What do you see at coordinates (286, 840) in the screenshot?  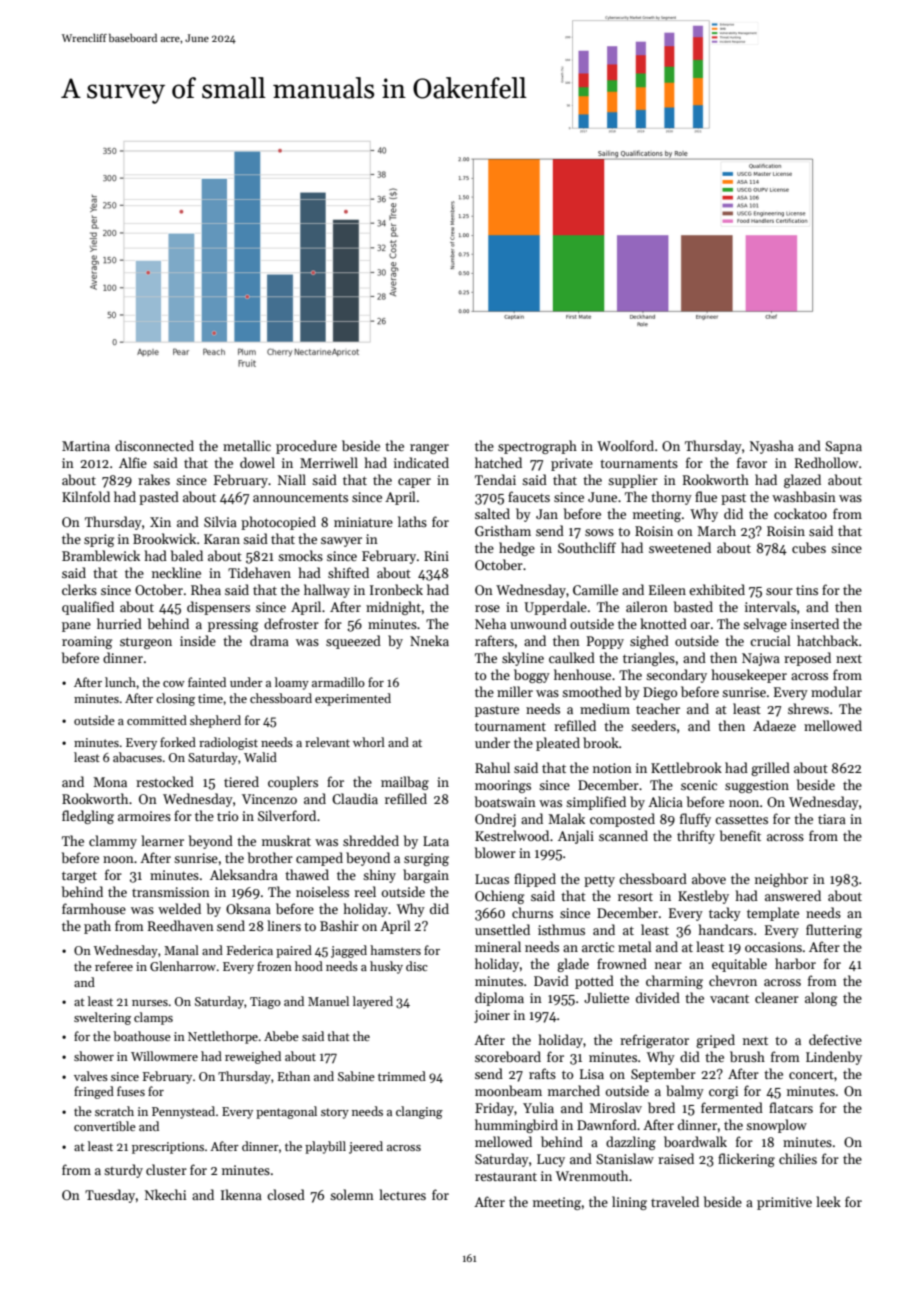 I see `muskrat` at bounding box center [286, 840].
